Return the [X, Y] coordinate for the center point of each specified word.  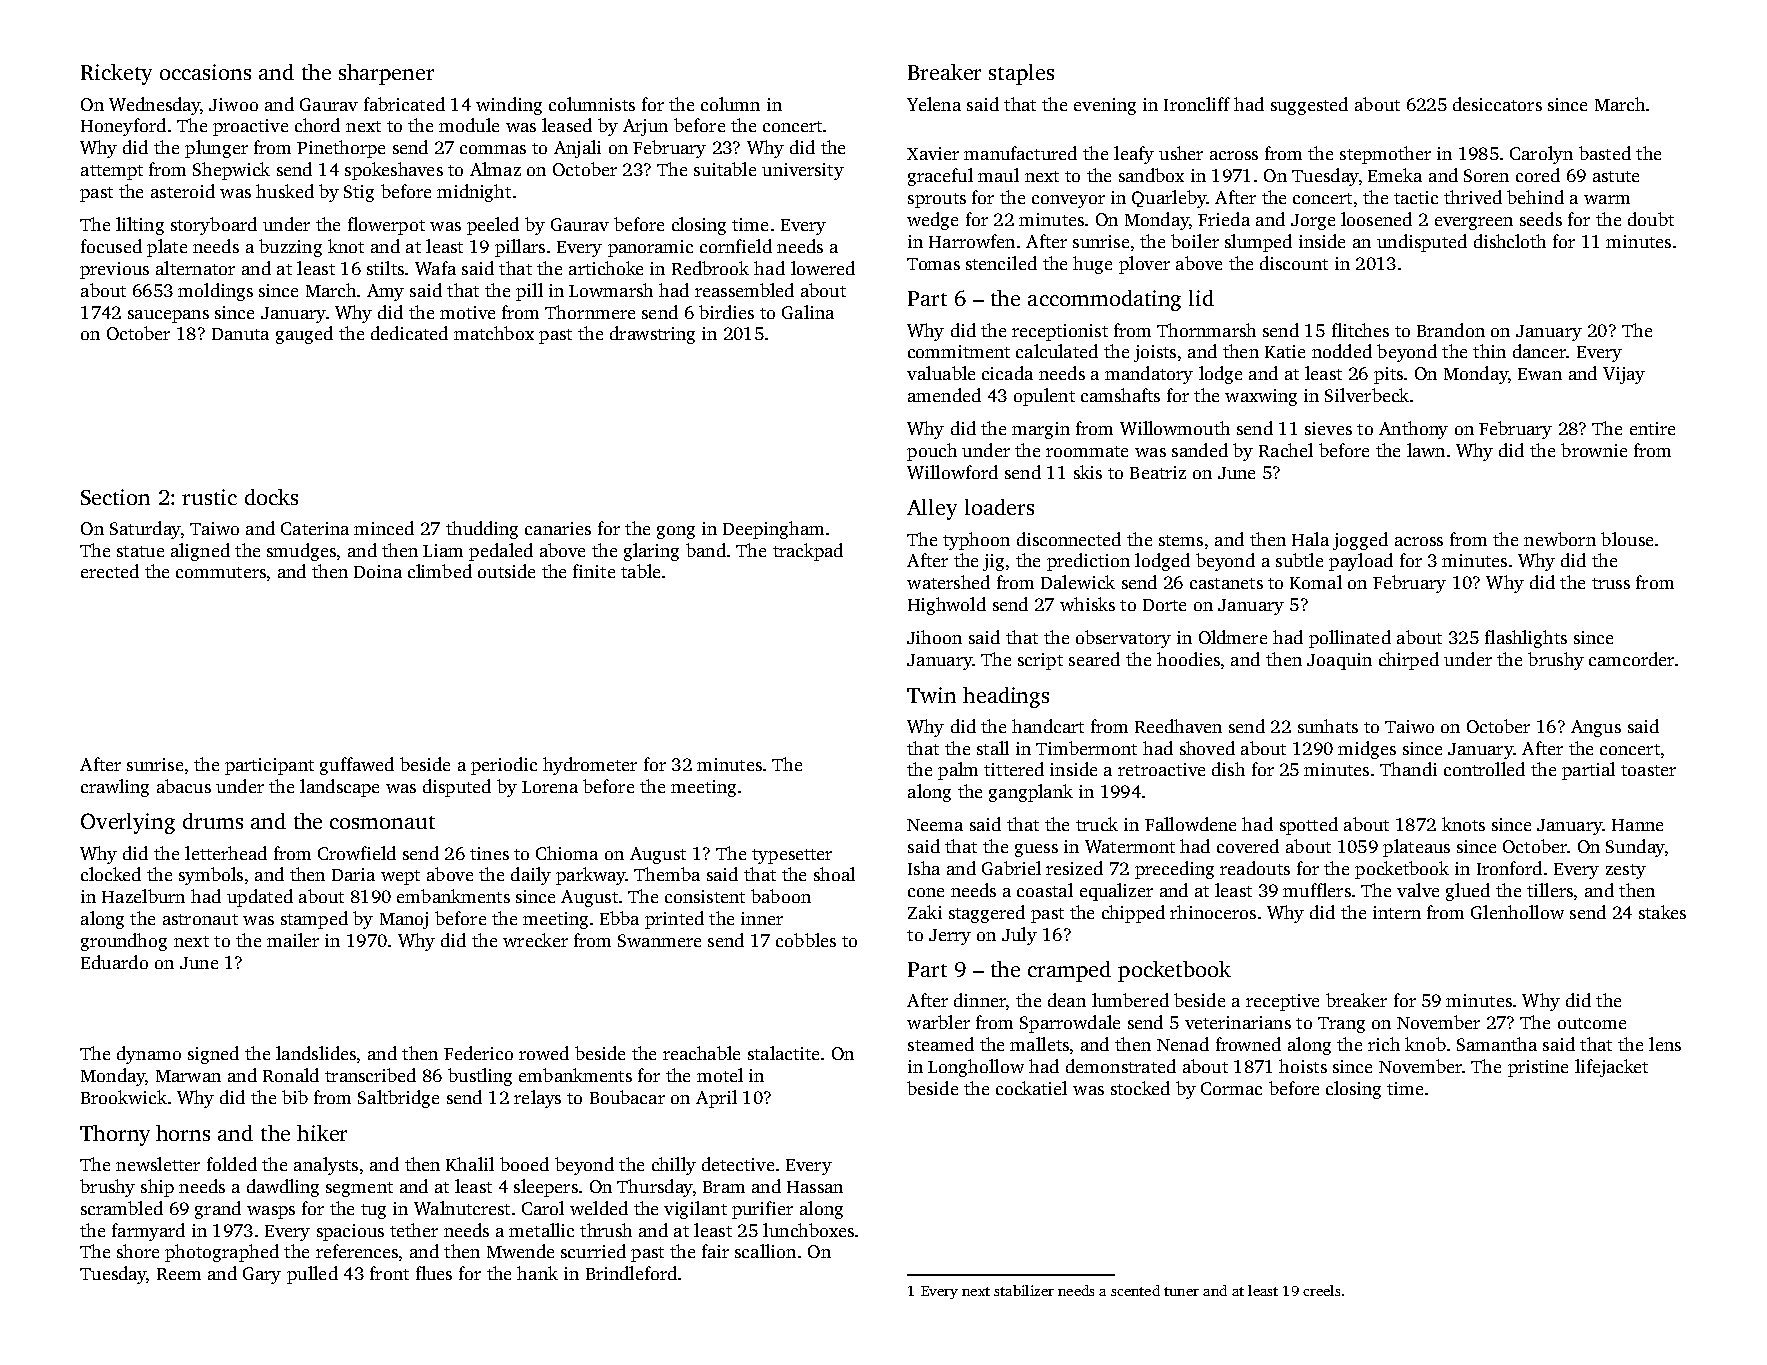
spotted [1309, 826]
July [1019, 936]
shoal [834, 874]
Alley [932, 509]
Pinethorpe [341, 149]
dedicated [409, 333]
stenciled [1001, 263]
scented [1135, 1290]
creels [1321, 1290]
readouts [1255, 868]
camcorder [1631, 659]
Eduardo [114, 962]
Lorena [550, 787]
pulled [312, 1275]
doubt [1651, 219]
